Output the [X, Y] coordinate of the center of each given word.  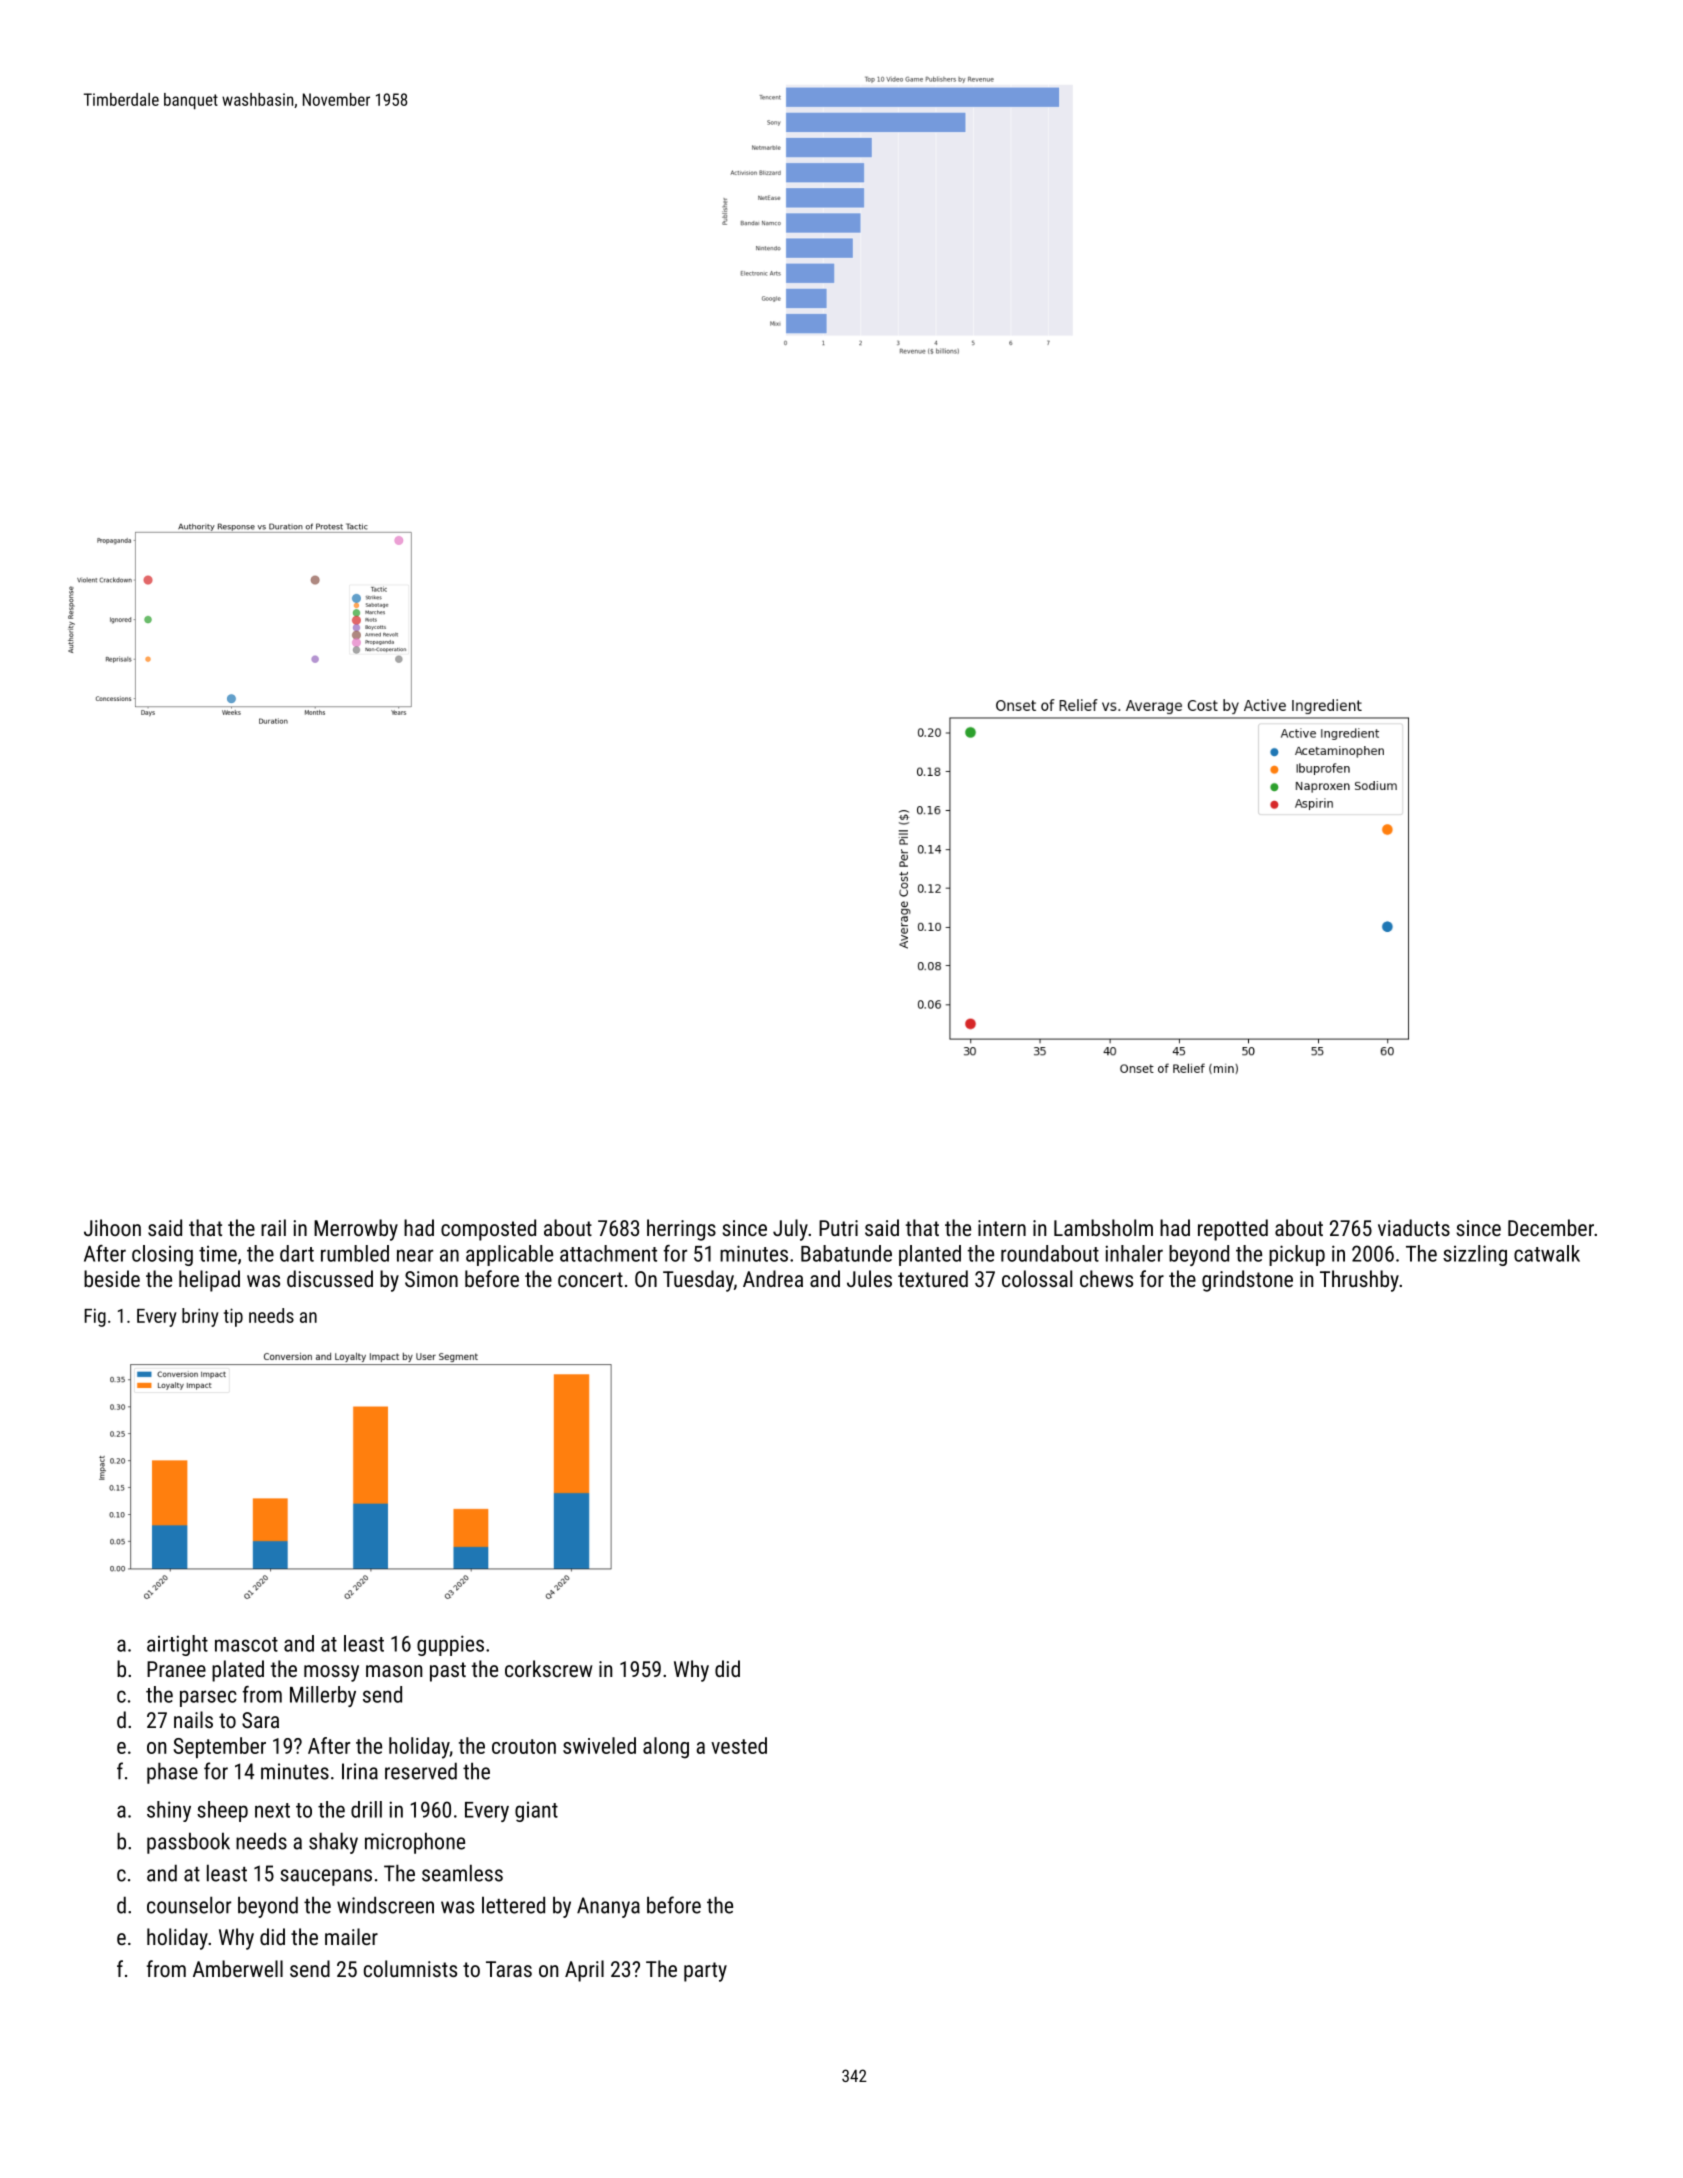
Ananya [608, 1907]
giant [536, 1812]
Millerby [323, 1696]
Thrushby [1359, 1281]
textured [933, 1278]
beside [112, 1278]
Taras [509, 1969]
